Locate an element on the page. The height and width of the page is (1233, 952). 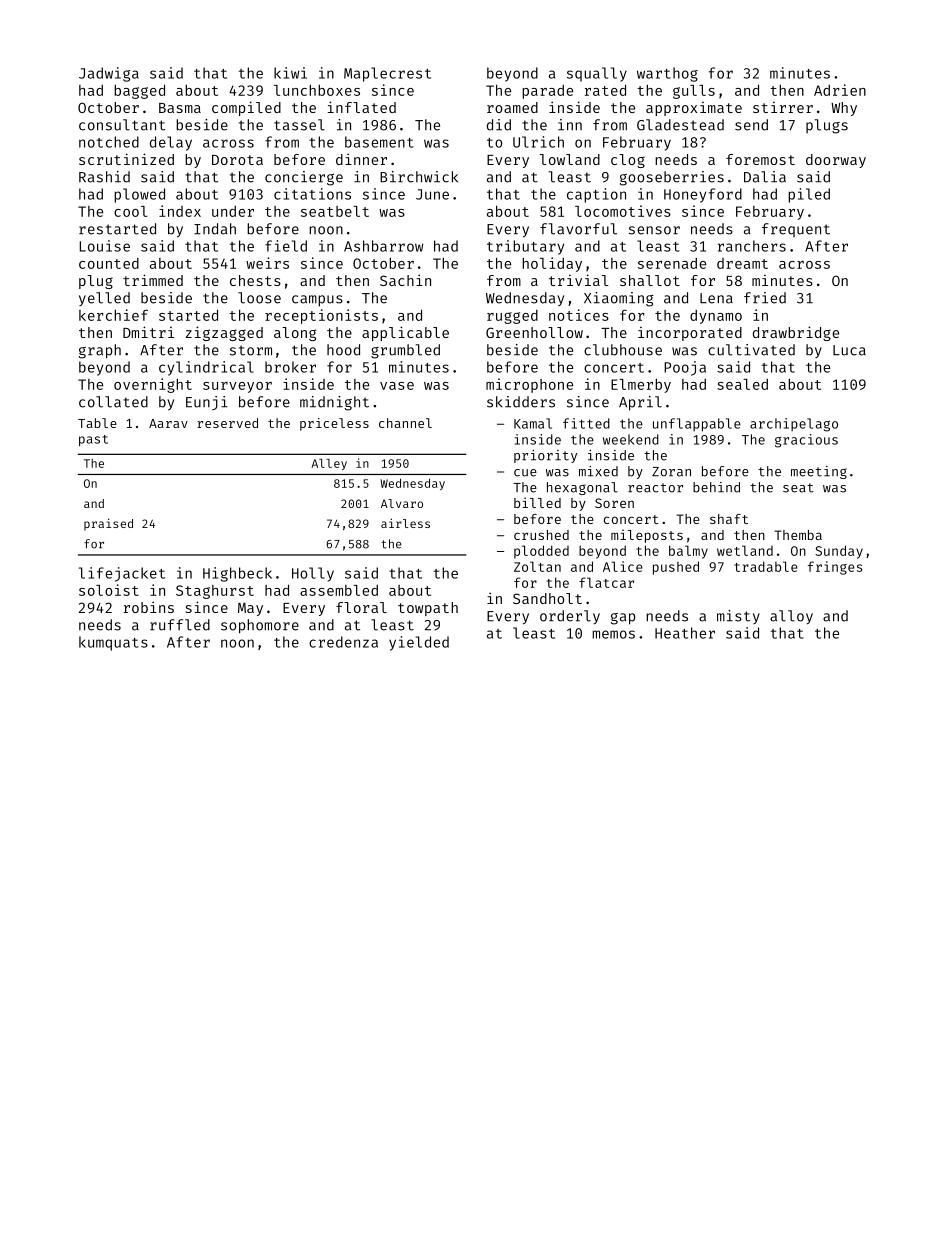
grumbled is located at coordinates (405, 351).
